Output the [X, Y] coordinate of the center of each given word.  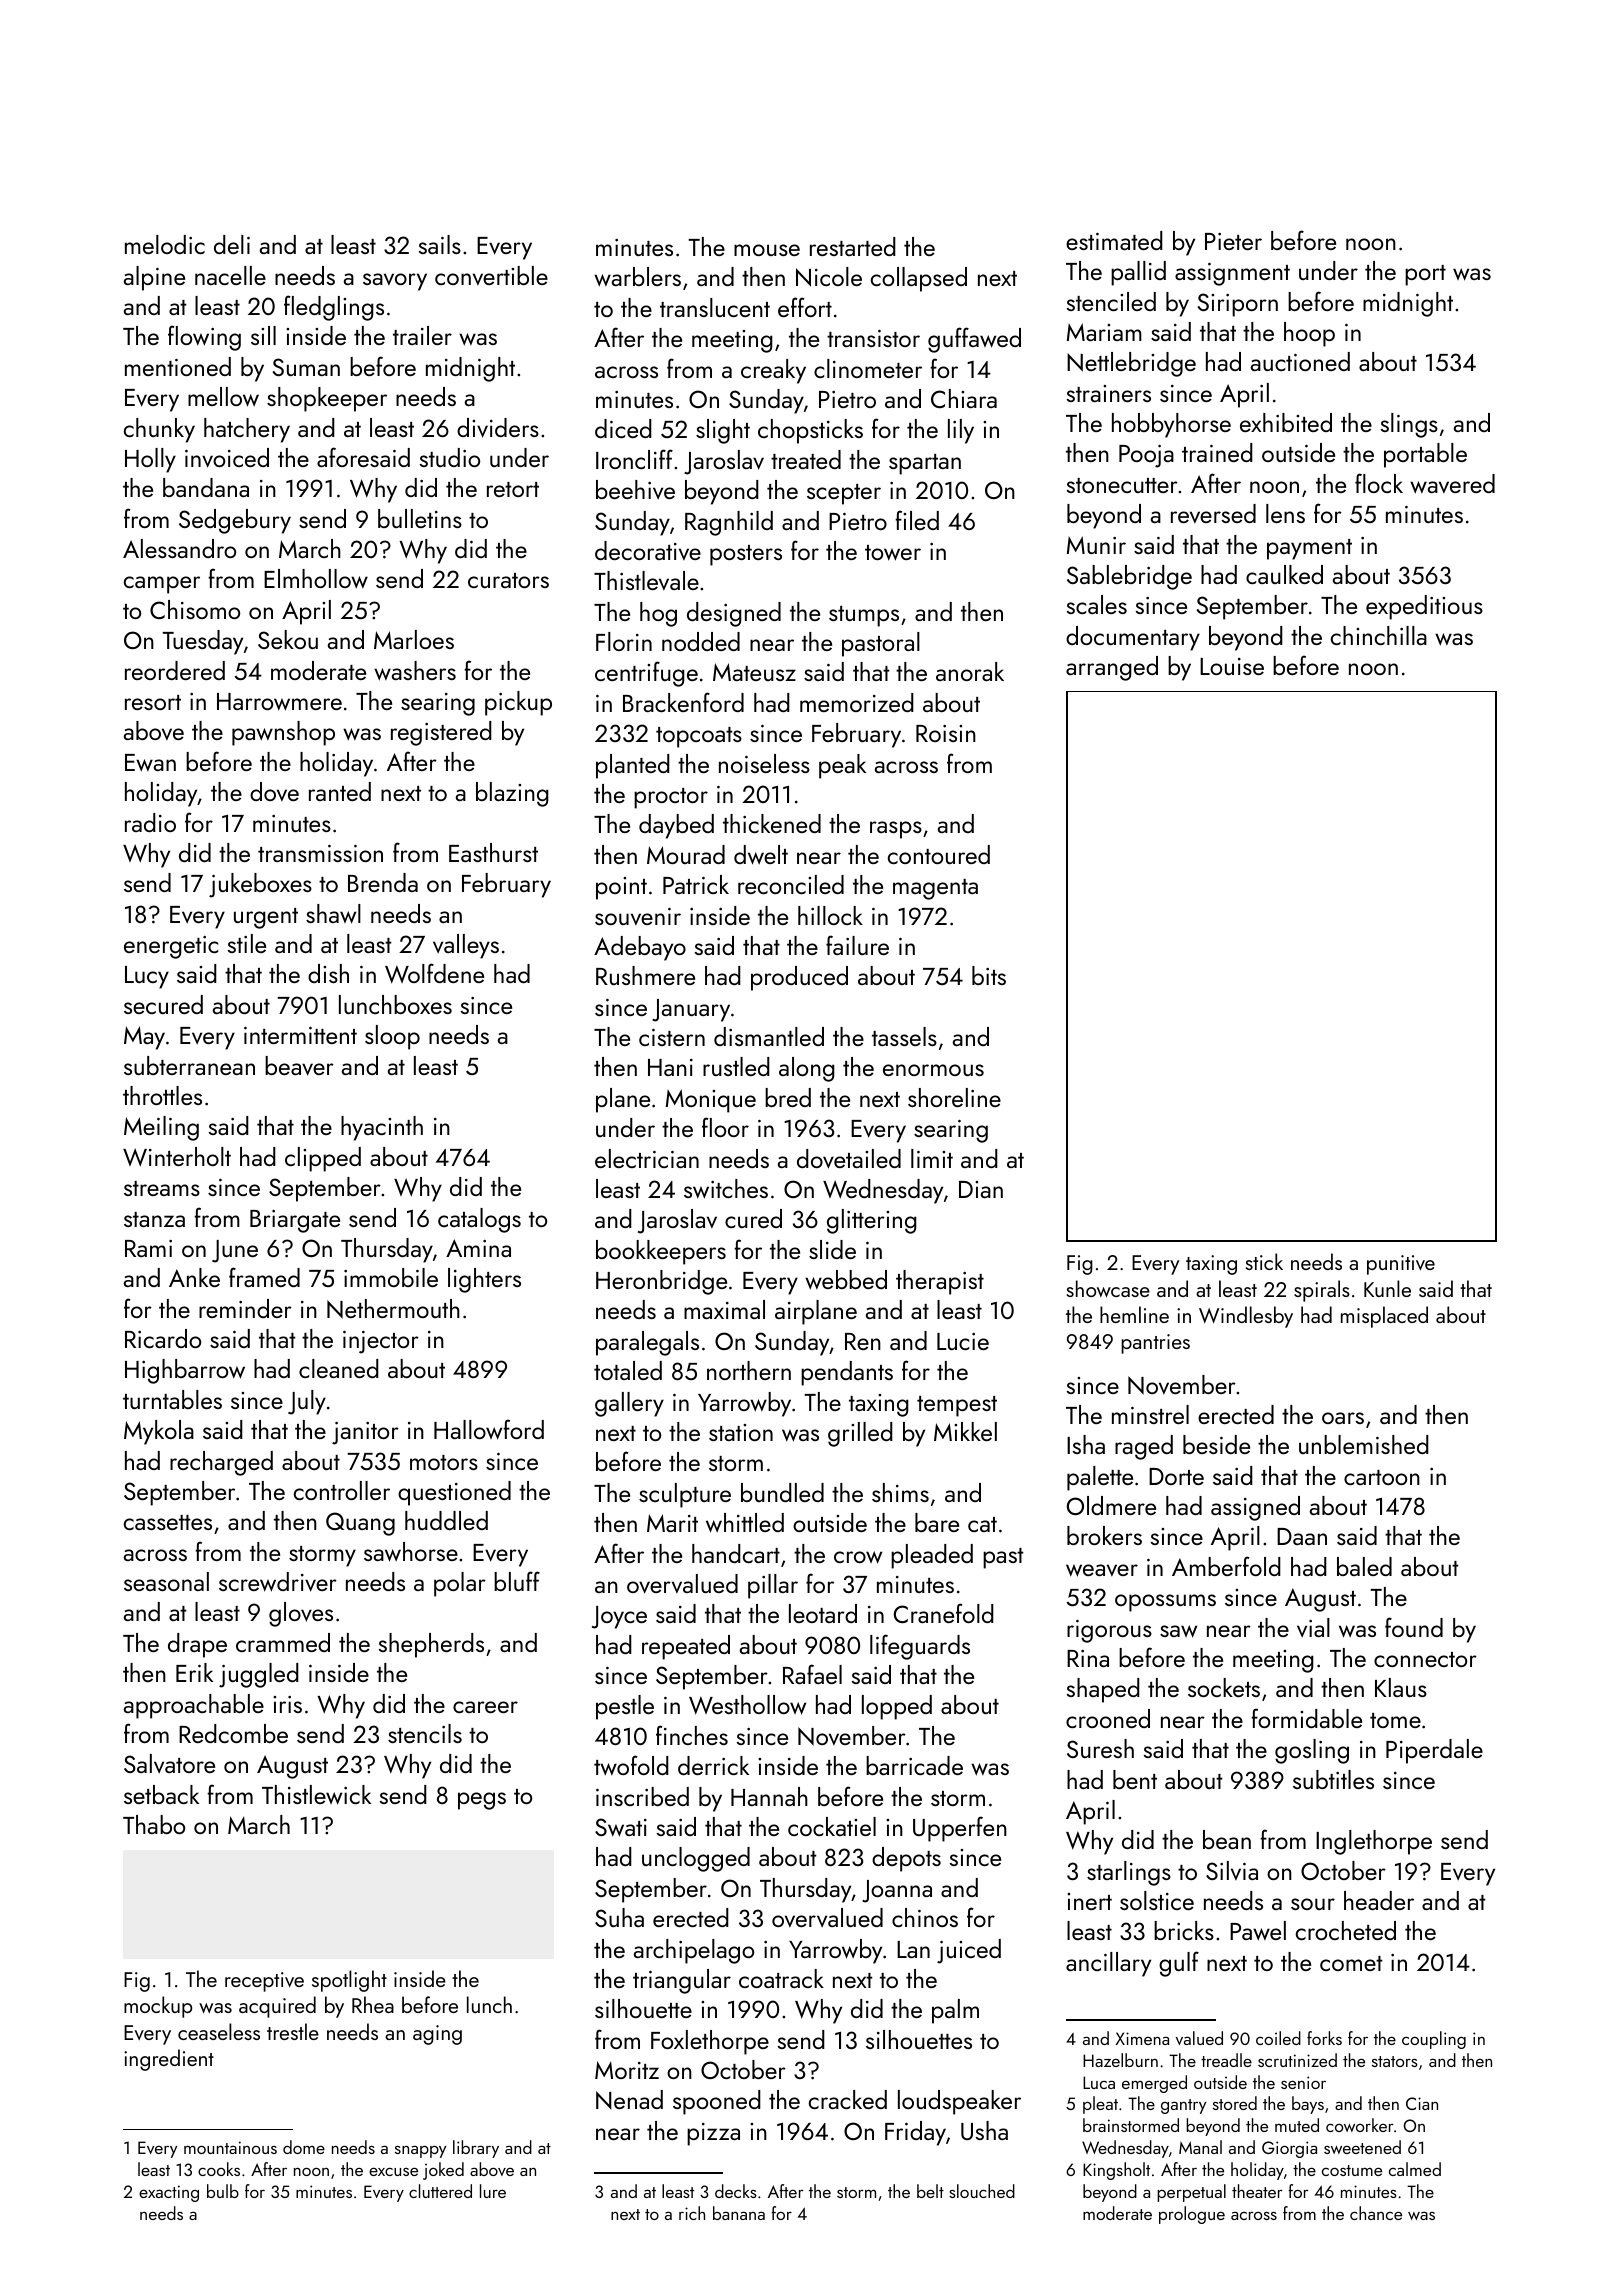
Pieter [1233, 241]
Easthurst [493, 852]
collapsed [919, 279]
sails [440, 244]
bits [989, 975]
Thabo [154, 1824]
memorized [857, 702]
